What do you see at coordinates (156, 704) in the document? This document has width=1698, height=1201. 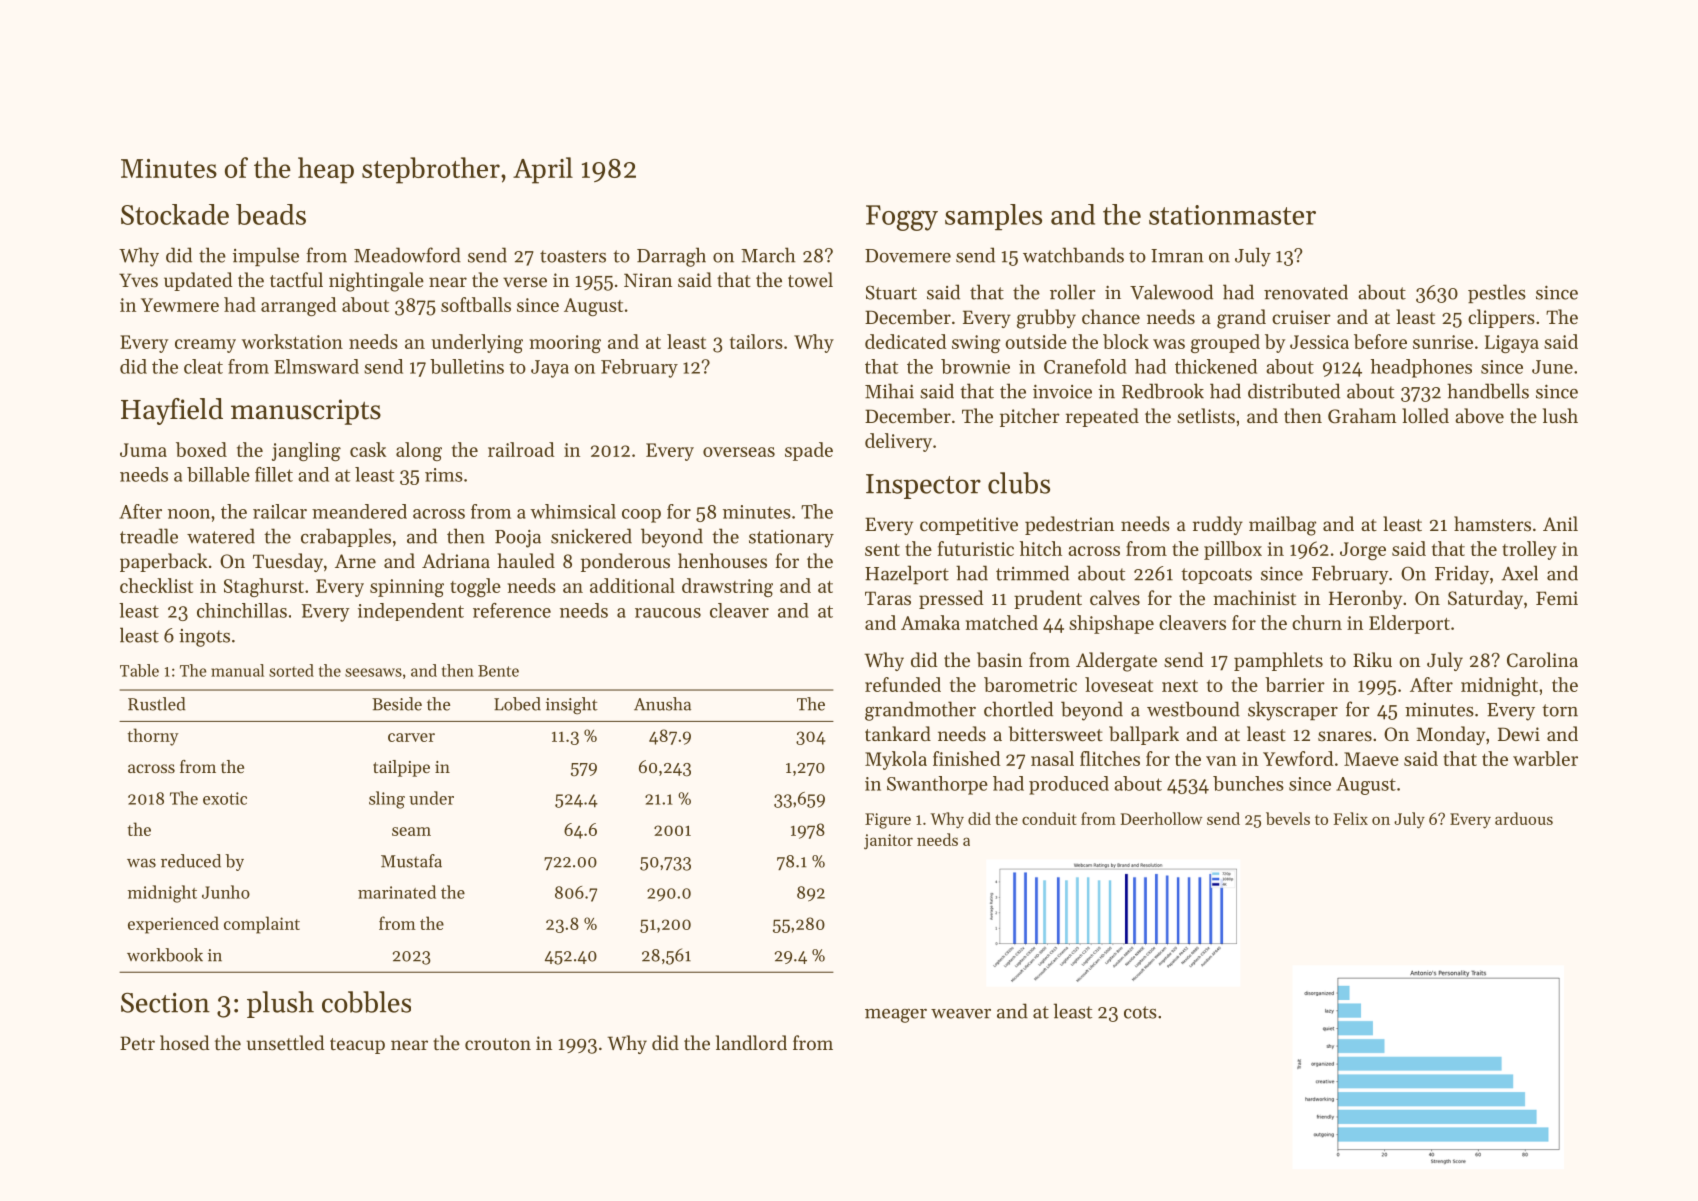 I see `Rustled` at bounding box center [156, 704].
